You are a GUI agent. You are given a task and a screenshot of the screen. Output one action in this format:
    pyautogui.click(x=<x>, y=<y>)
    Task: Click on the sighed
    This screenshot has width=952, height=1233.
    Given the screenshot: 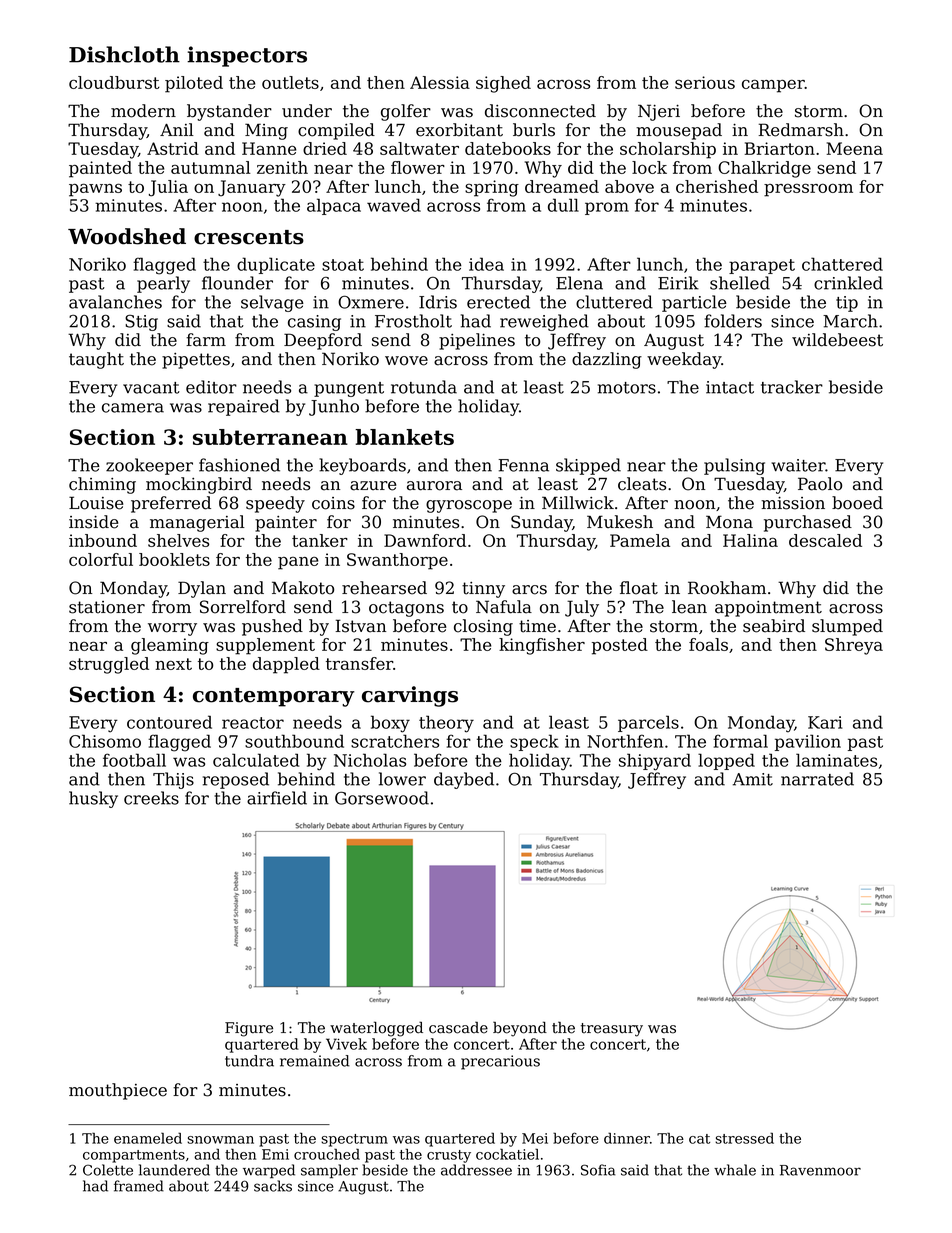 What is the action you would take?
    pyautogui.click(x=503, y=84)
